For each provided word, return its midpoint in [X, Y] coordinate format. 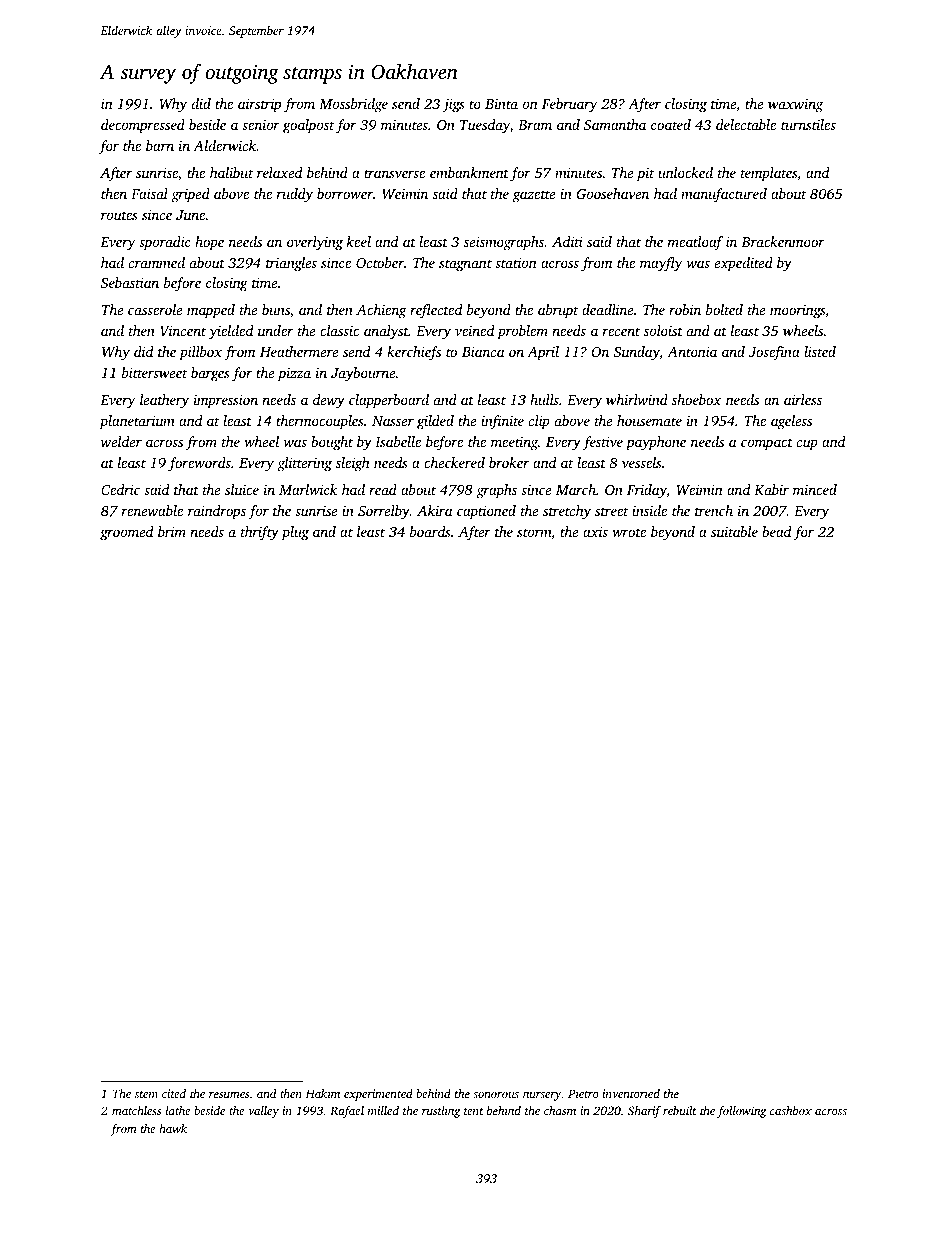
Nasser [393, 421]
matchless [136, 1110]
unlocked [685, 172]
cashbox [791, 1110]
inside [649, 510]
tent [474, 1111]
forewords [199, 464]
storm [534, 532]
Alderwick [224, 145]
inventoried [631, 1093]
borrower [345, 193]
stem [146, 1094]
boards [430, 531]
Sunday [637, 353]
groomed [126, 533]
